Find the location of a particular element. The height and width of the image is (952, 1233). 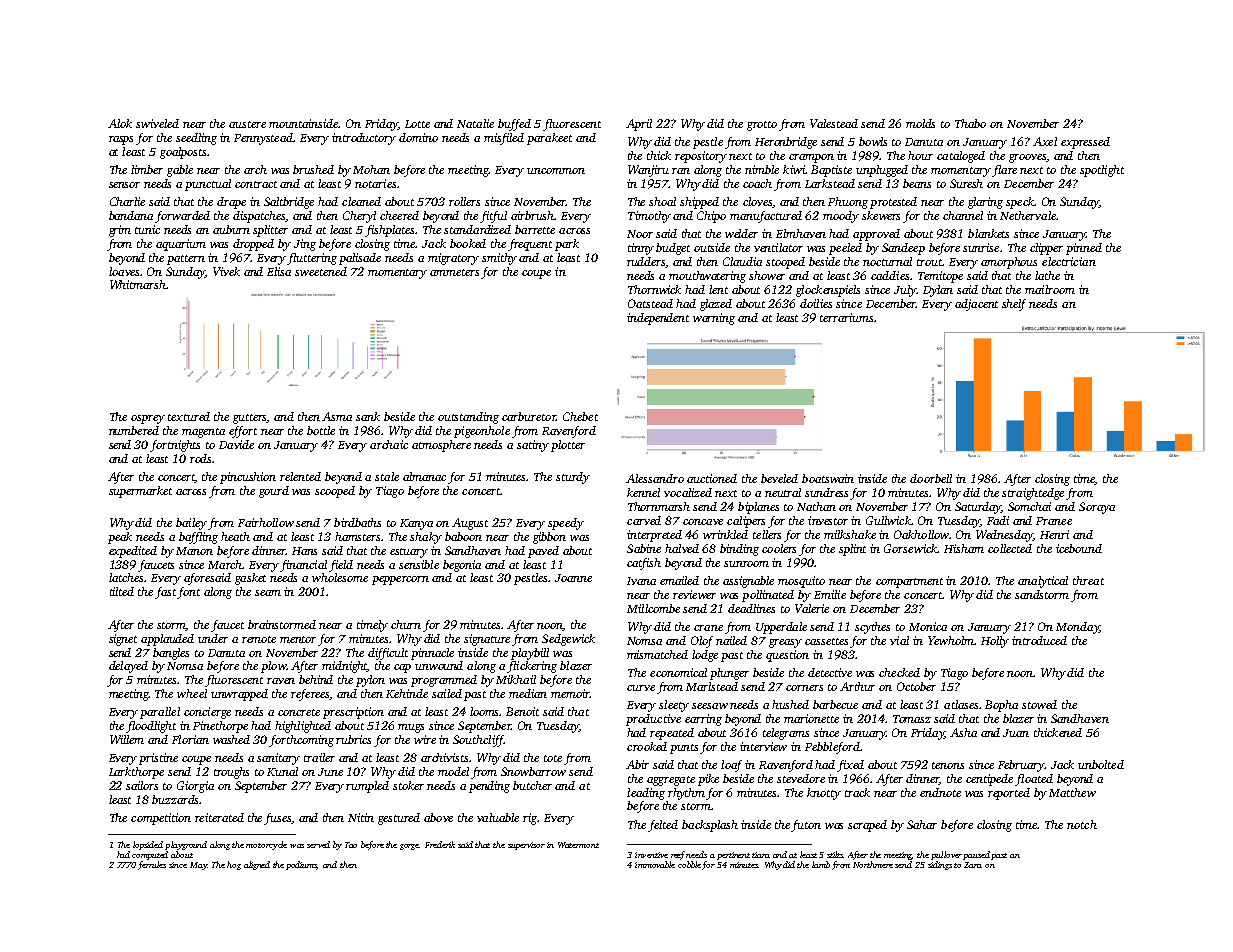

sunroom is located at coordinates (746, 564).
